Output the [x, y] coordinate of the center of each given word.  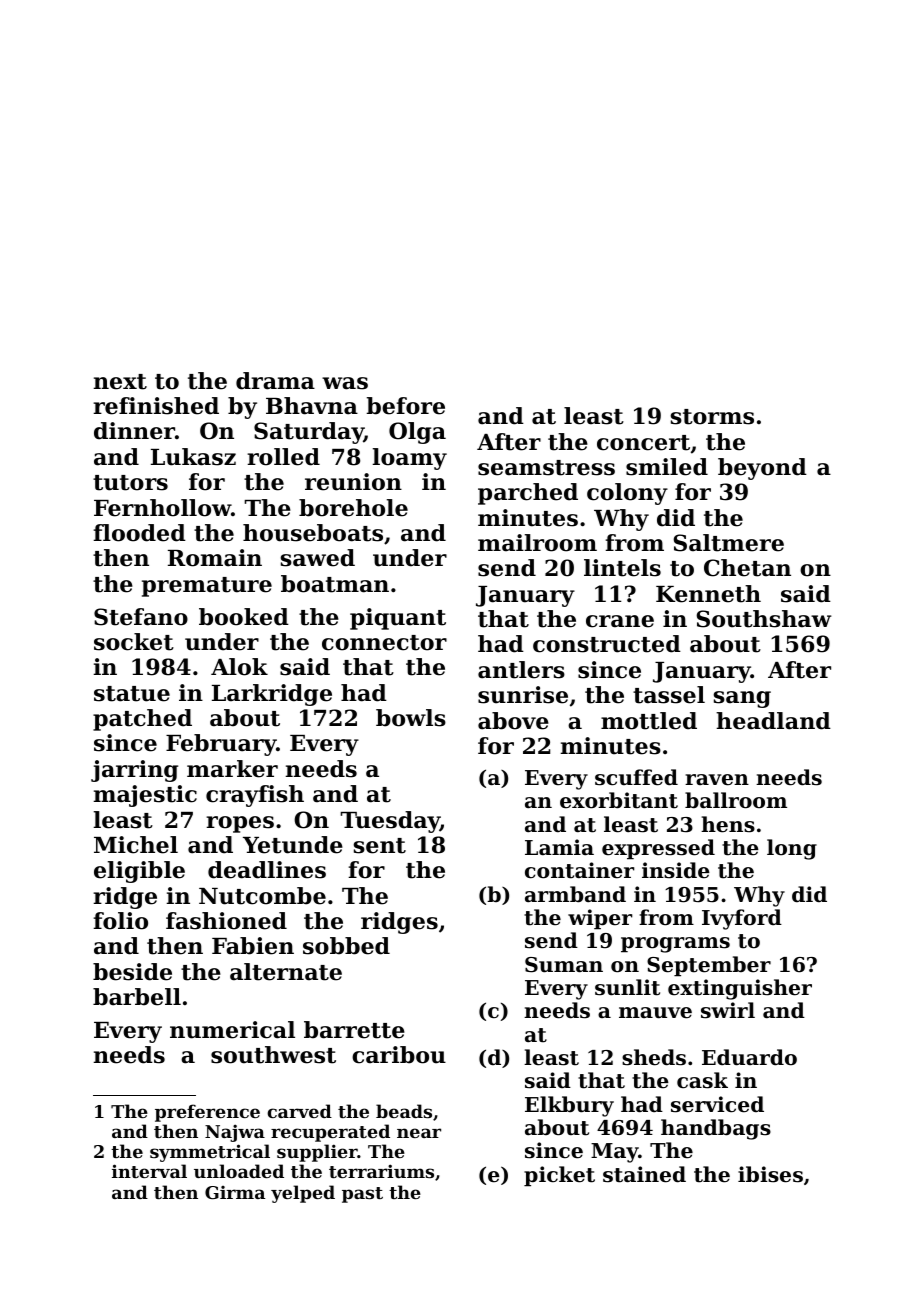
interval [149, 1171]
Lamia [559, 847]
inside [676, 870]
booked [244, 617]
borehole [353, 508]
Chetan [747, 568]
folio [120, 921]
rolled [283, 457]
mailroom [537, 543]
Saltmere [728, 543]
